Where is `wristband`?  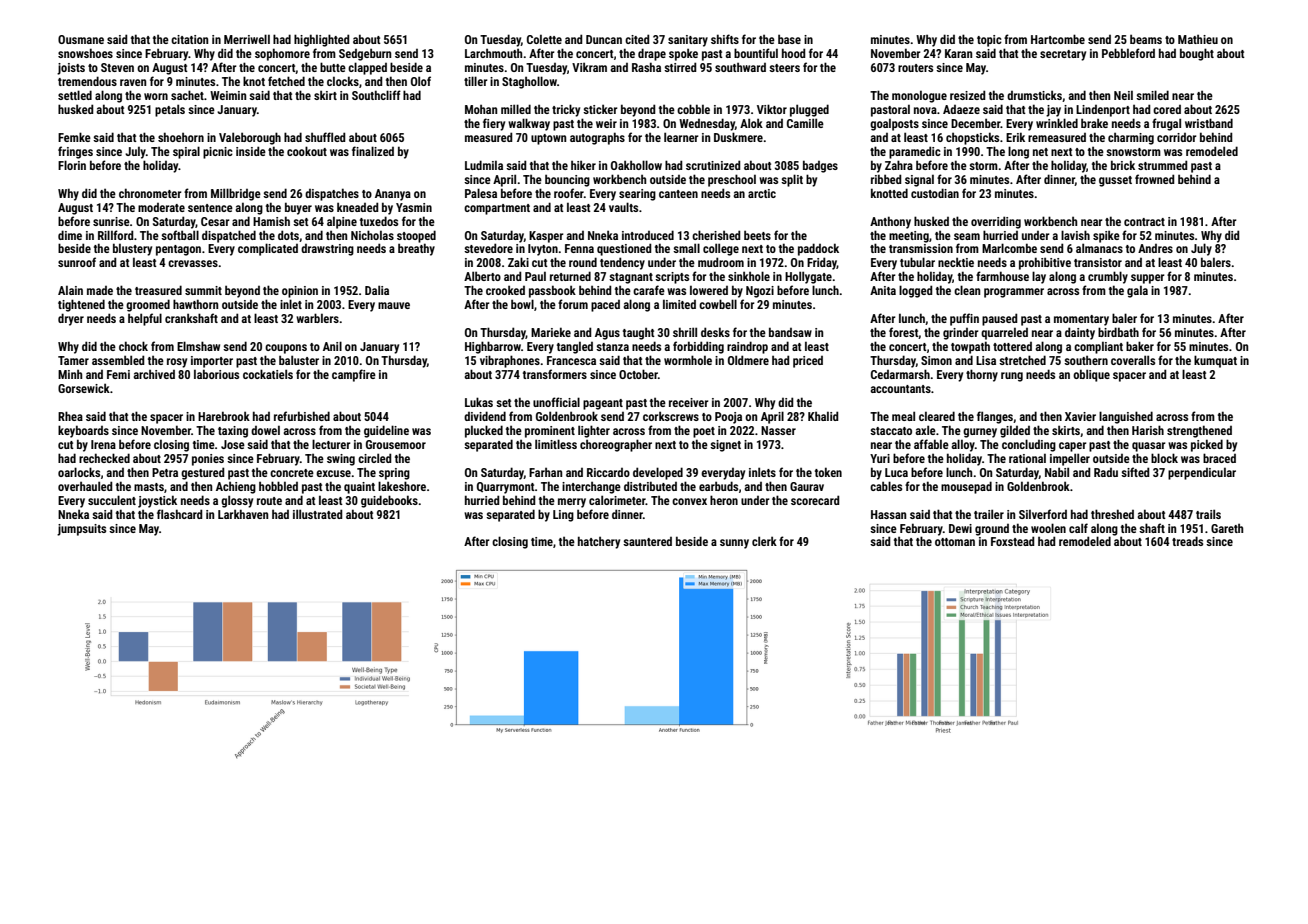 wristband is located at coordinates (1209, 123).
